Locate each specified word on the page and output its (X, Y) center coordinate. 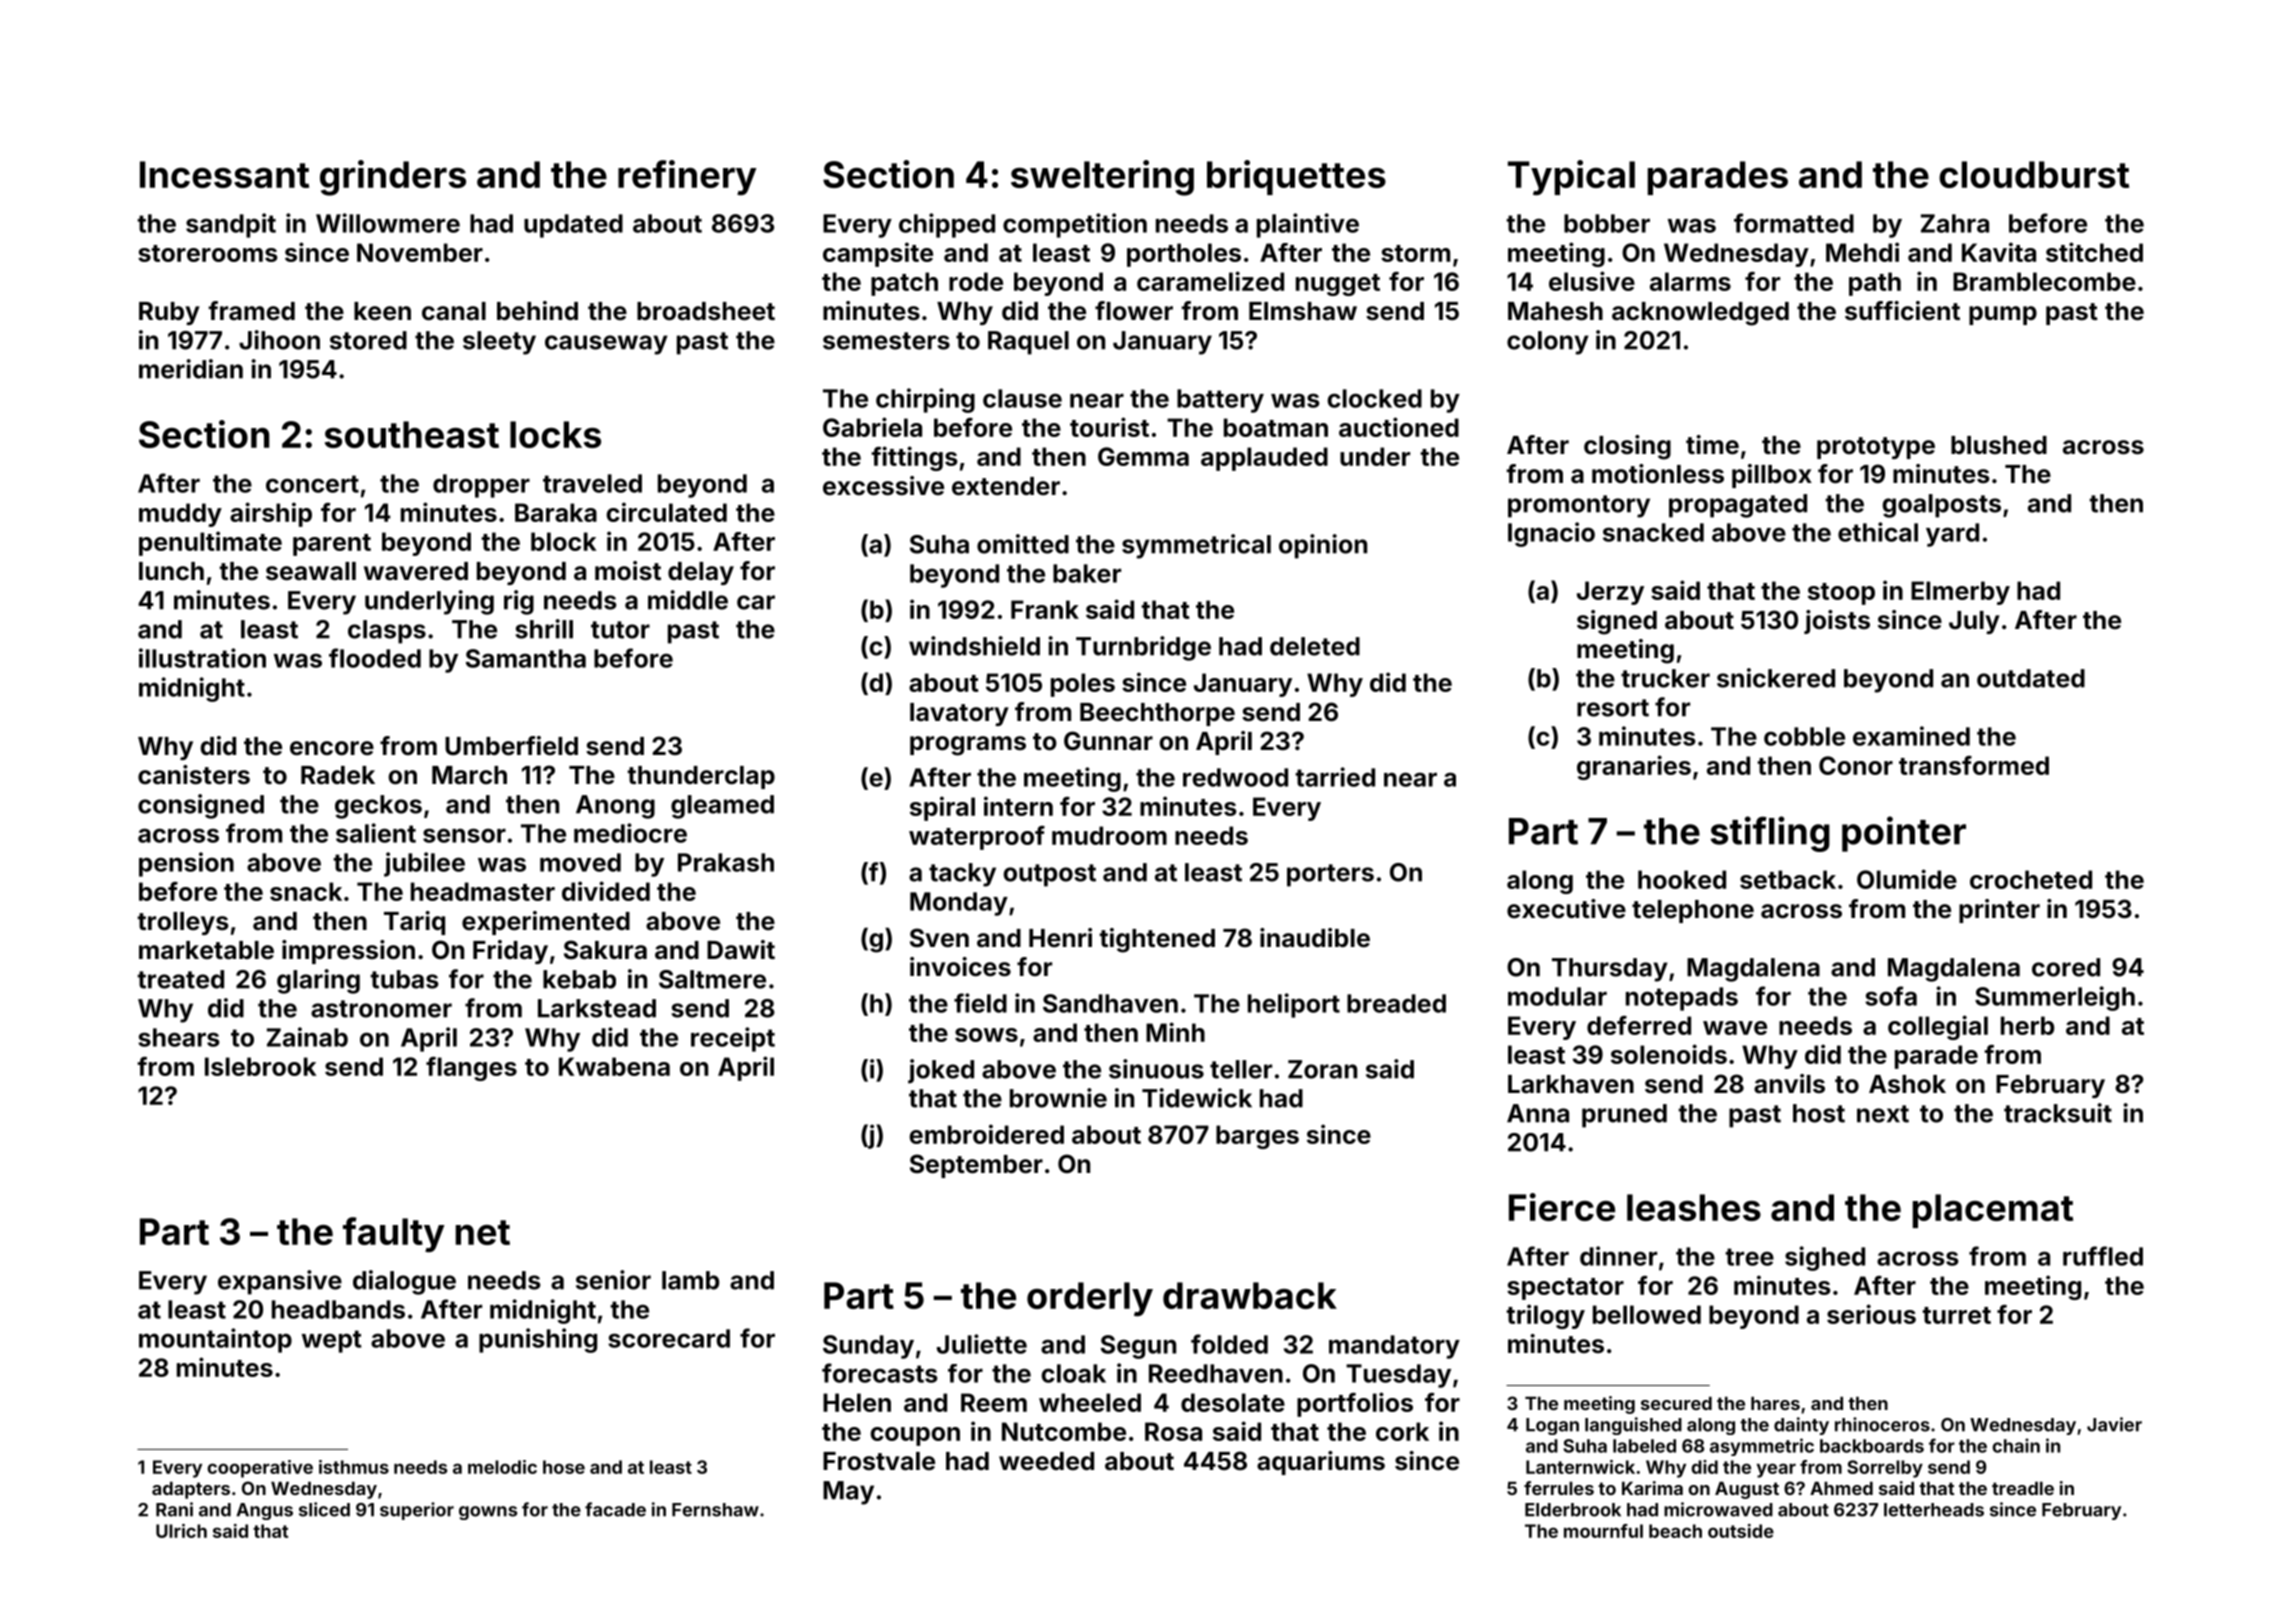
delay (701, 573)
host (1819, 1113)
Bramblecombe (2044, 281)
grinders (393, 178)
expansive (280, 1282)
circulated (667, 512)
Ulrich (181, 1531)
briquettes (1296, 177)
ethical (1878, 532)
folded (1229, 1344)
